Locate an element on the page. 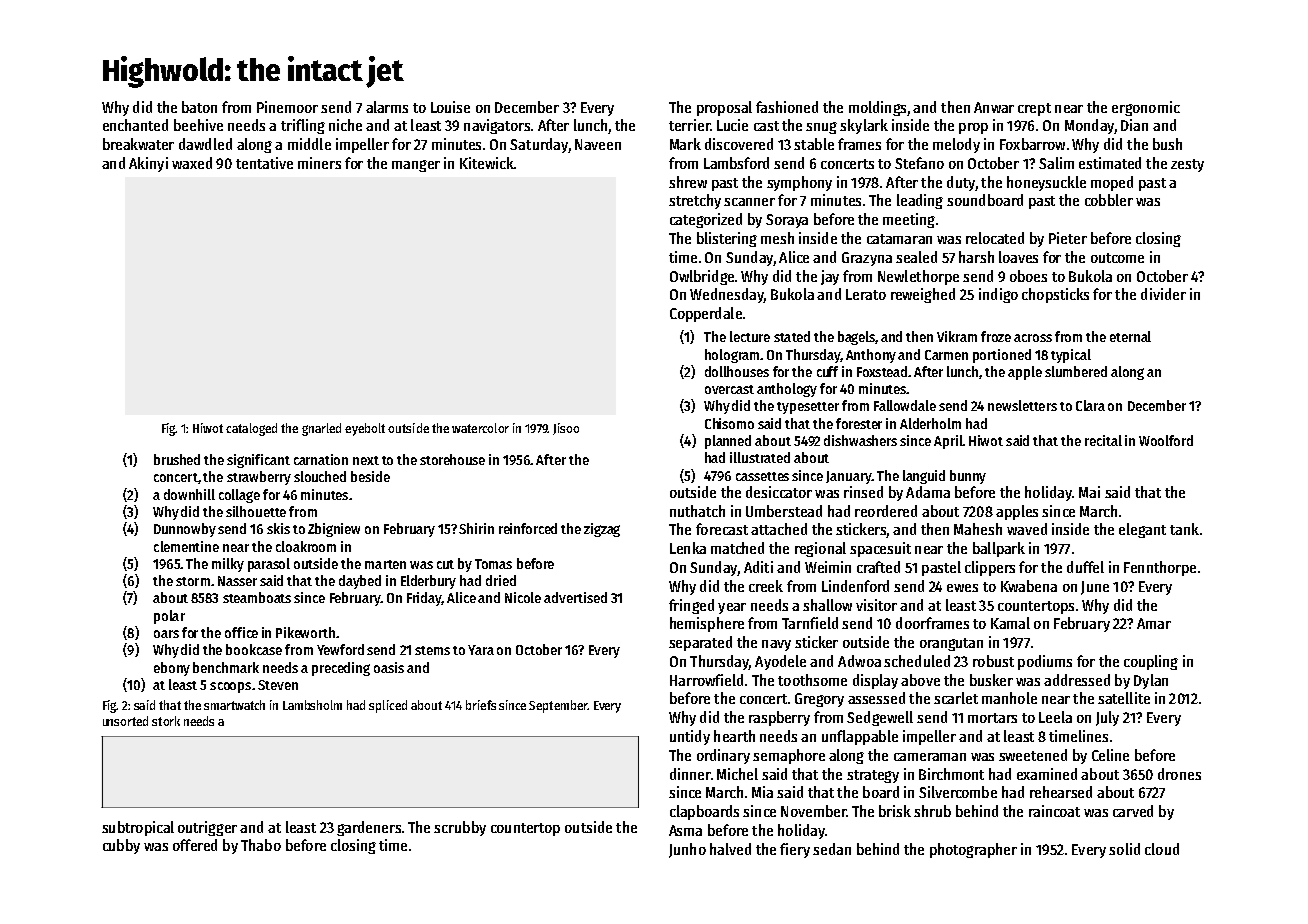 The height and width of the document is (924, 1308). Thabo is located at coordinates (261, 845).
